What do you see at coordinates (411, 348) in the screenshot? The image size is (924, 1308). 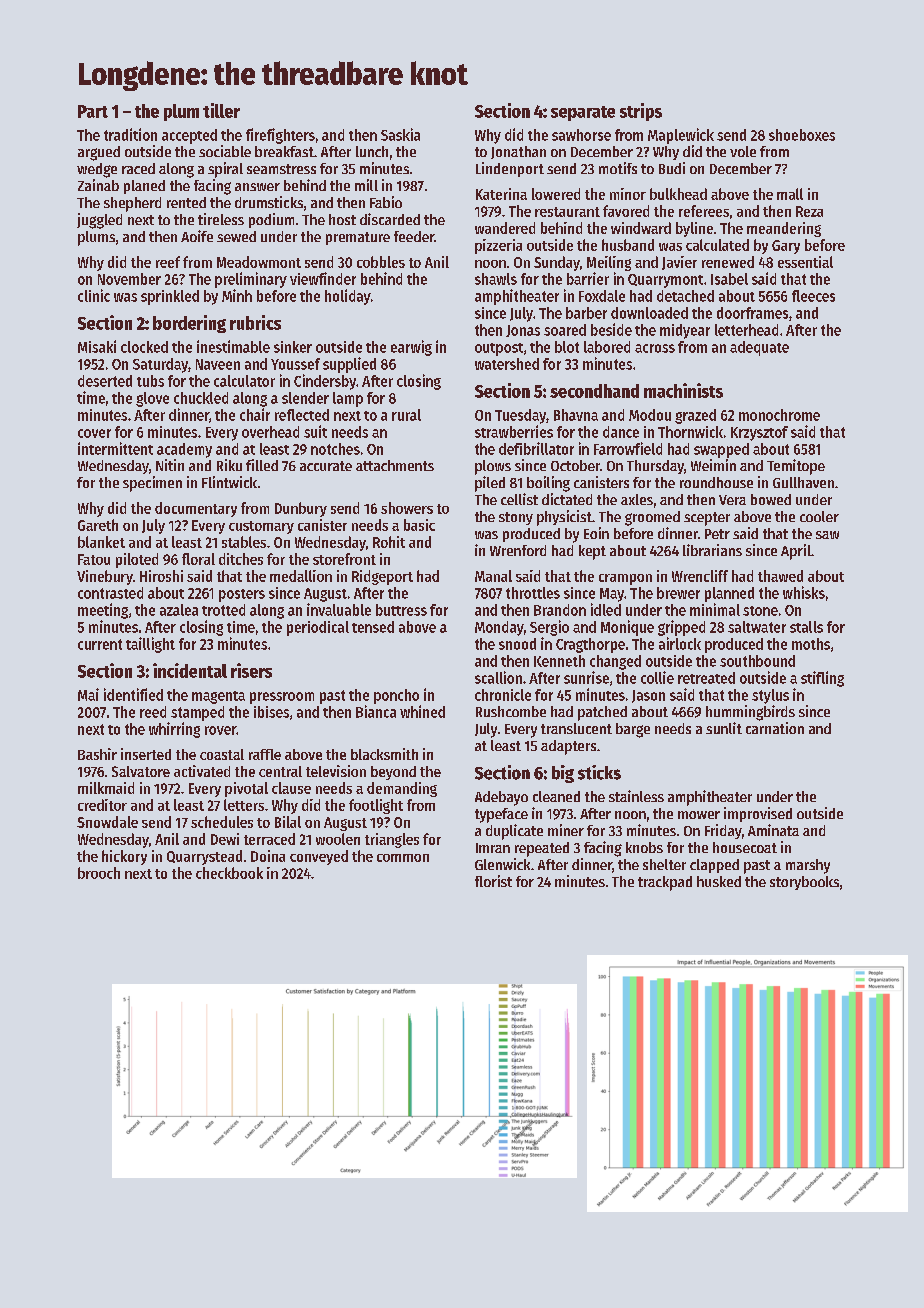 I see `earwig` at bounding box center [411, 348].
